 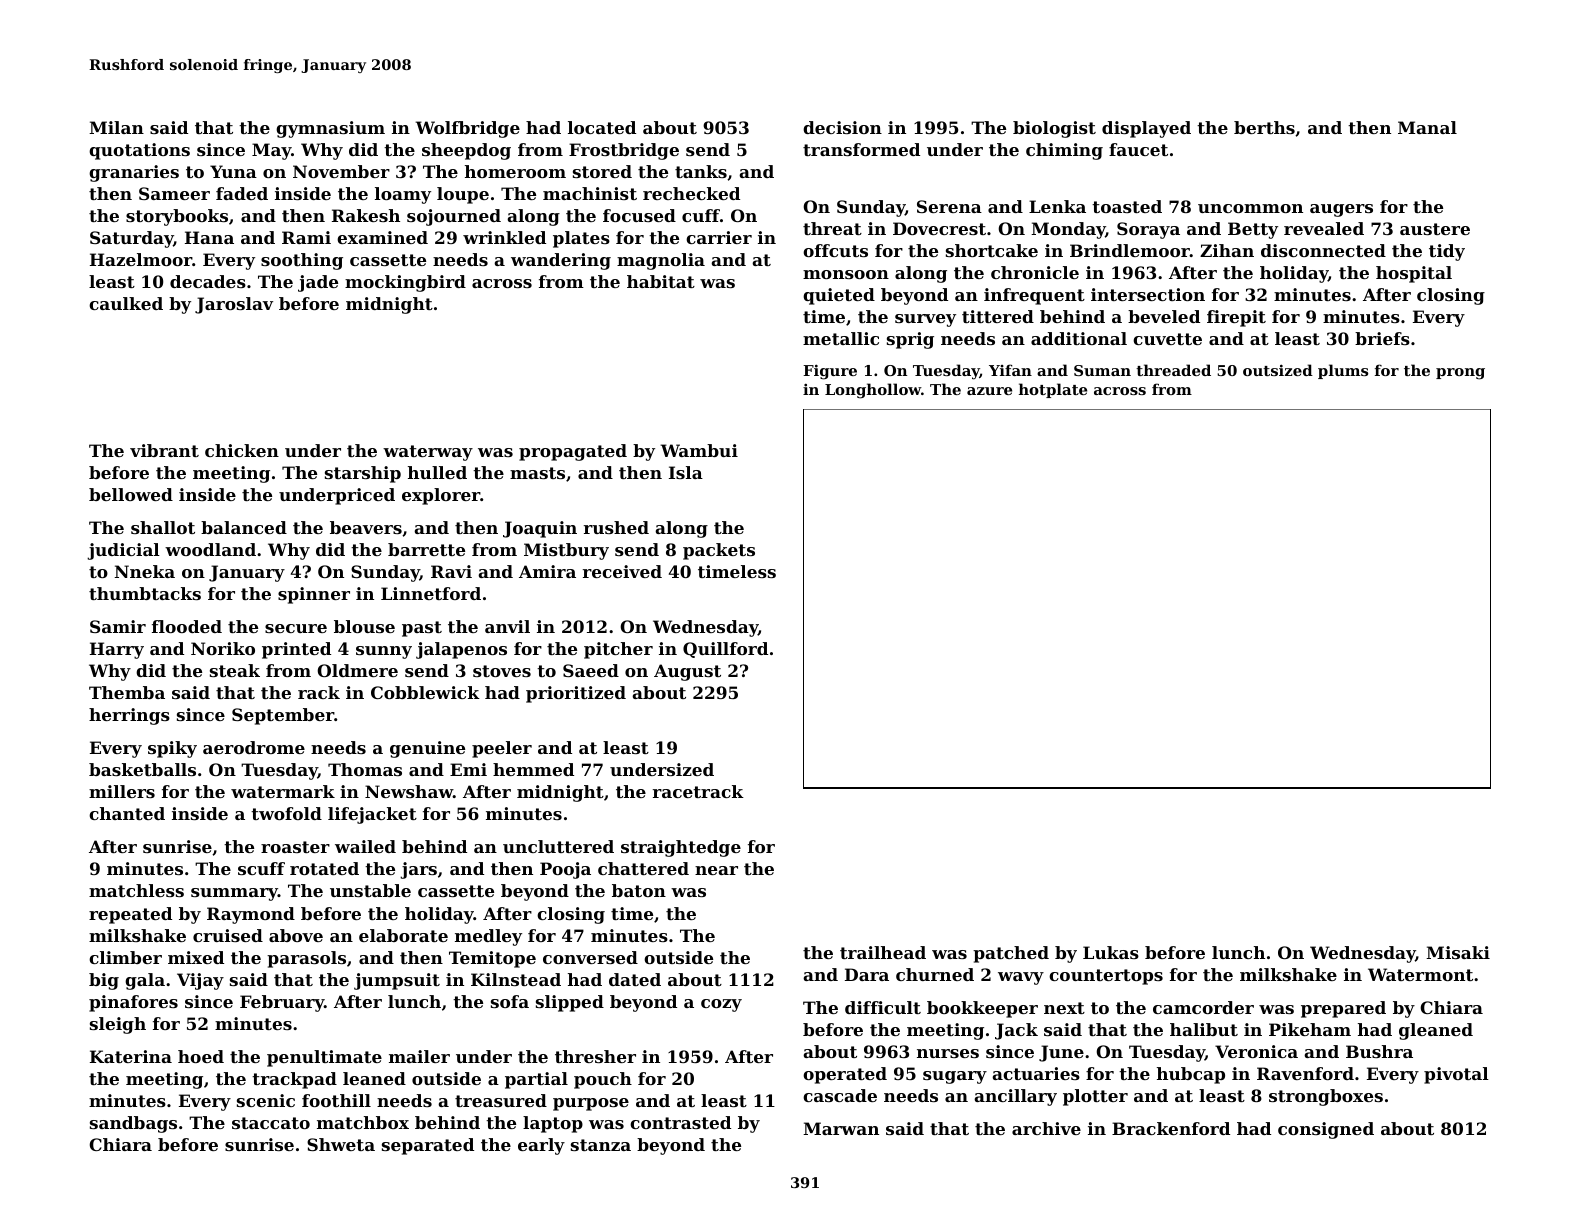 I want to click on Shweta, so click(x=341, y=1144).
